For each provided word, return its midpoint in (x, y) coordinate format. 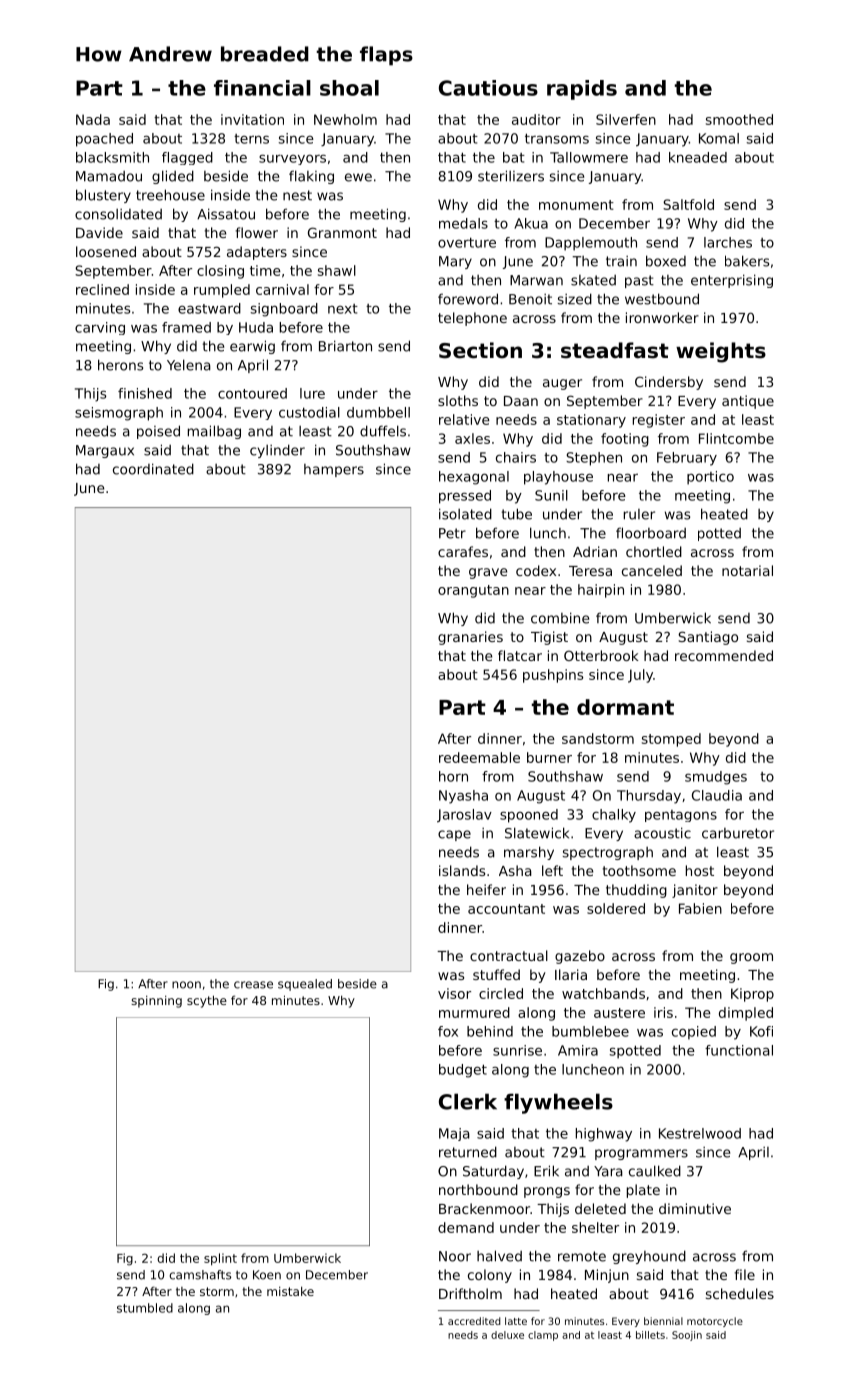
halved (499, 1256)
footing (625, 440)
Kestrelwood (700, 1133)
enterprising (732, 281)
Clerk (468, 1101)
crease (253, 985)
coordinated (153, 469)
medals (463, 223)
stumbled (145, 1308)
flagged (187, 158)
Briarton (345, 346)
